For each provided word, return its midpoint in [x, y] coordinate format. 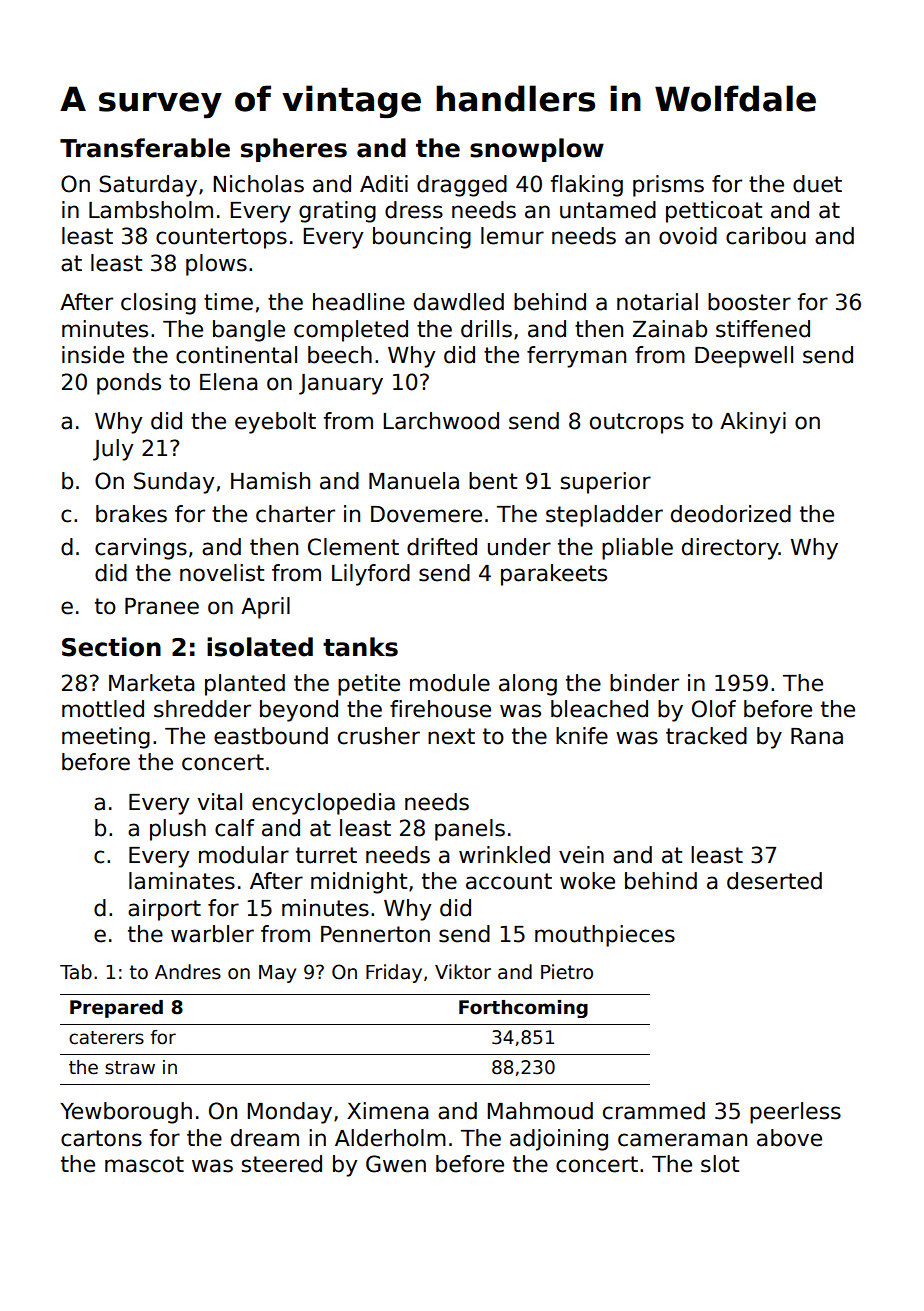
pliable [637, 549]
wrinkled [504, 855]
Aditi [384, 184]
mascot [144, 1164]
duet [817, 184]
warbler [212, 934]
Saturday [148, 186]
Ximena [388, 1111]
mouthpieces [605, 936]
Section [111, 647]
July [113, 450]
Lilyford [371, 575]
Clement [353, 547]
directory [730, 549]
